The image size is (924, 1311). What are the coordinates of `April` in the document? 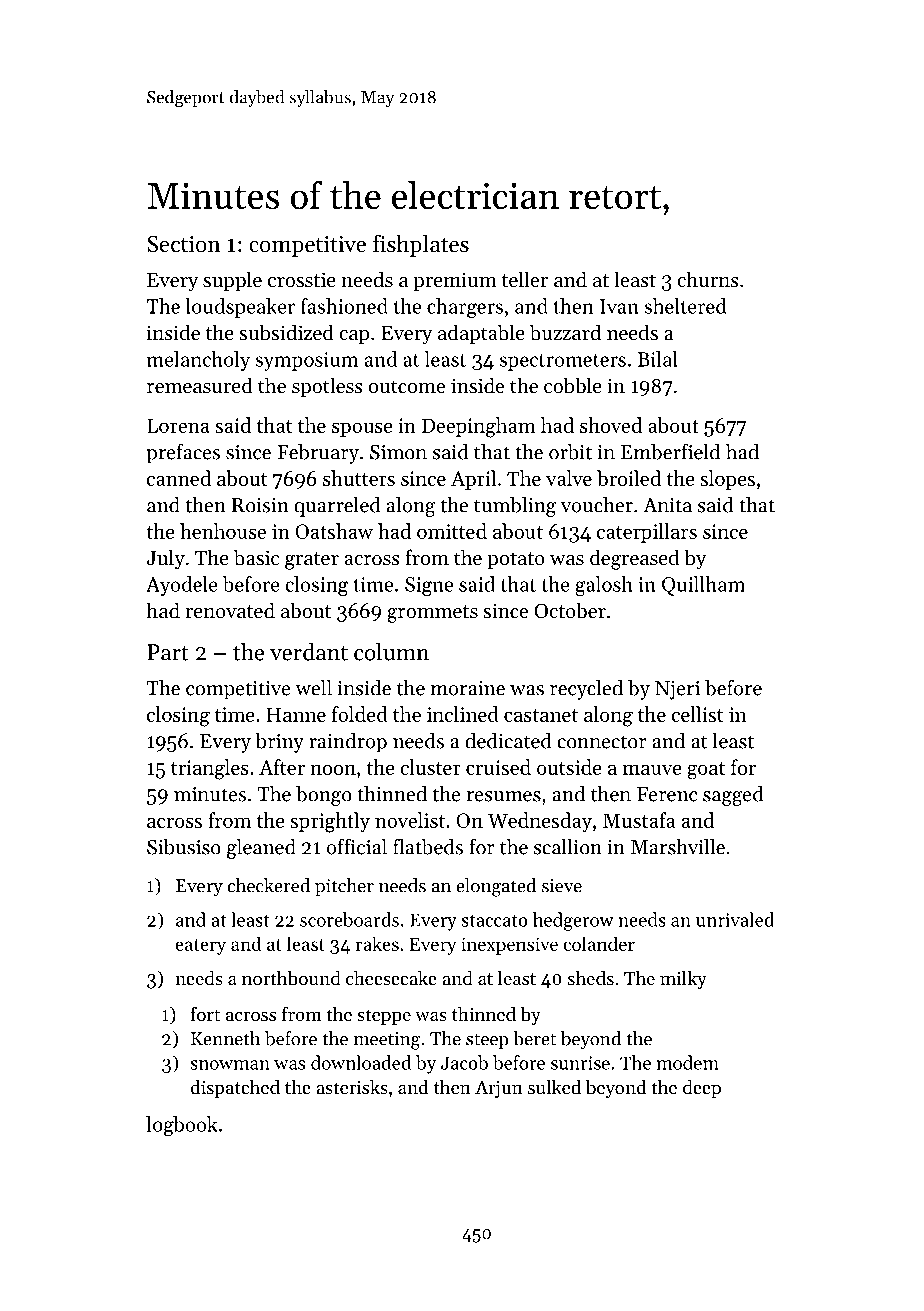 It's located at (473, 480).
